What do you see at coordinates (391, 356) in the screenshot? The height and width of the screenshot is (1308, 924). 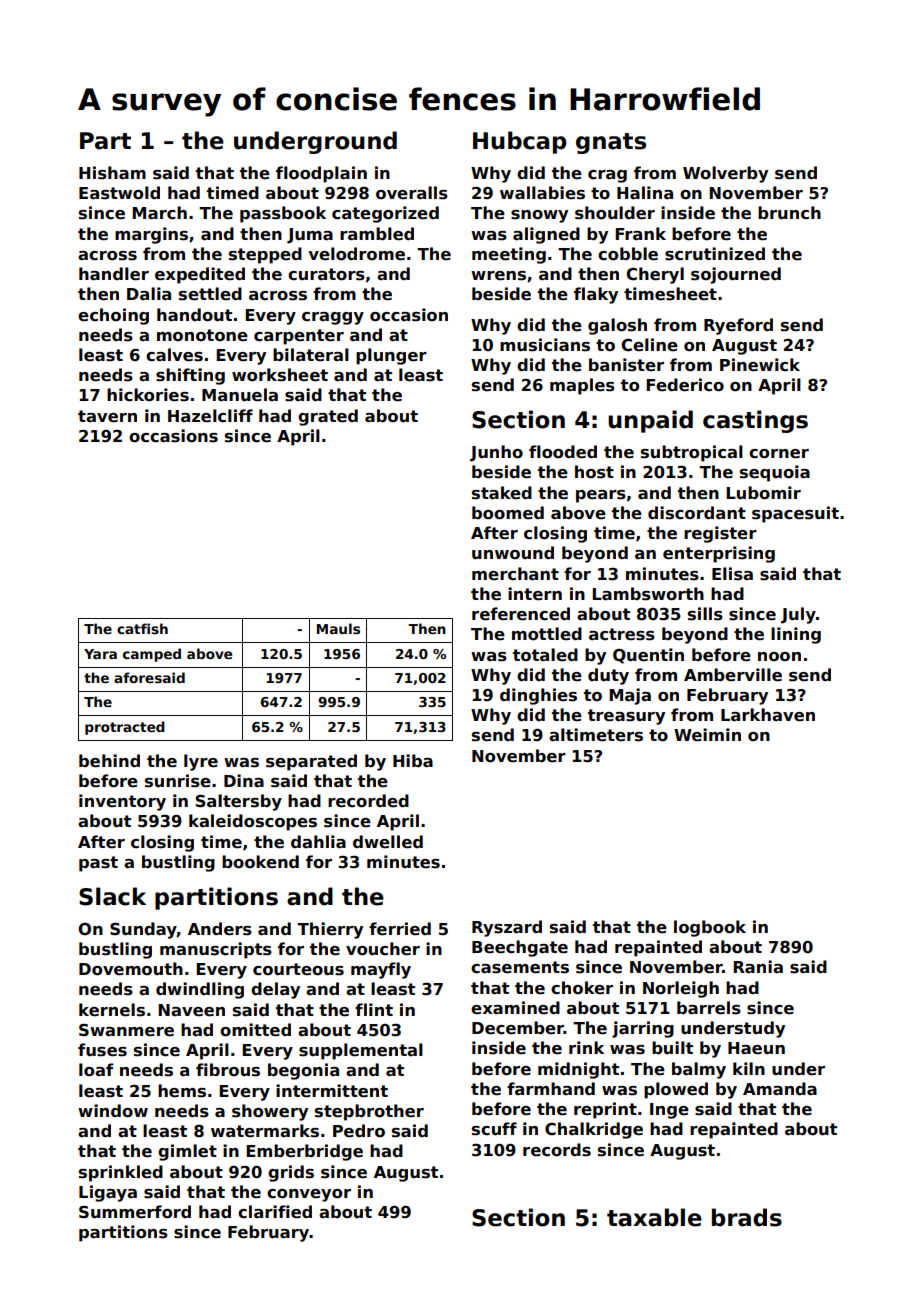 I see `plunger` at bounding box center [391, 356].
